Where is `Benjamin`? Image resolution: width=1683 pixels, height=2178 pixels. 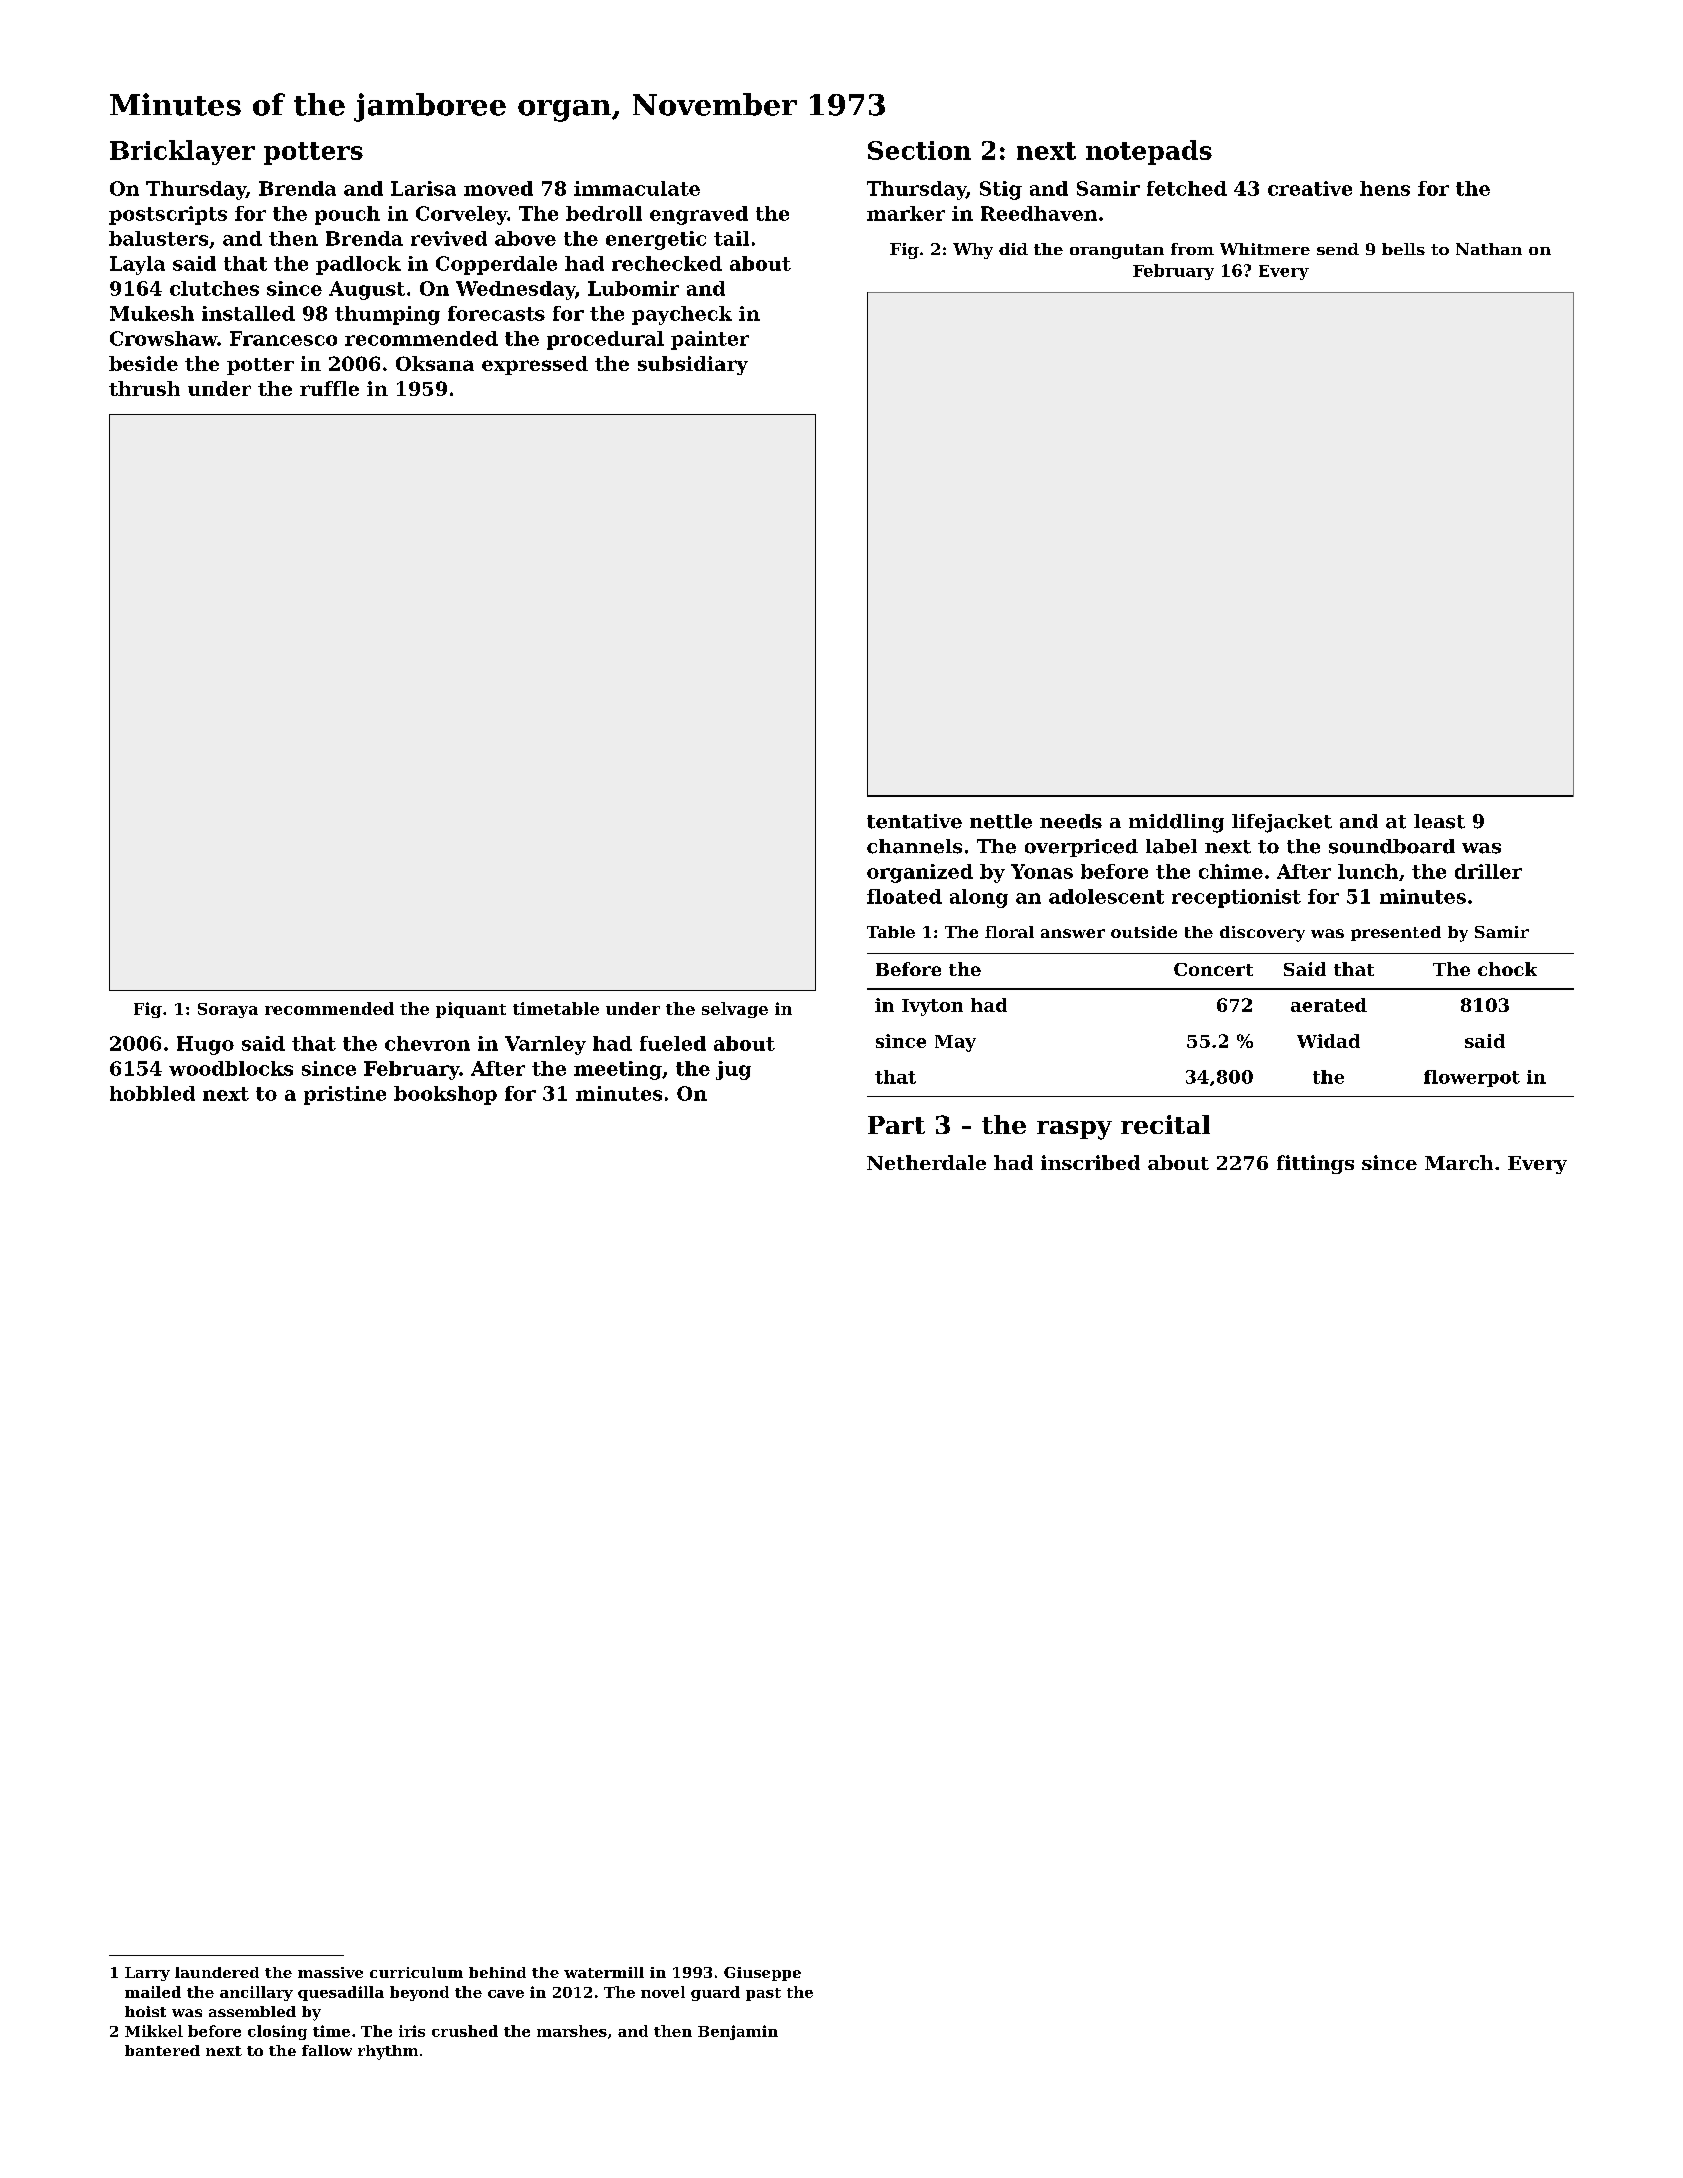
Benjamin is located at coordinates (738, 2032).
